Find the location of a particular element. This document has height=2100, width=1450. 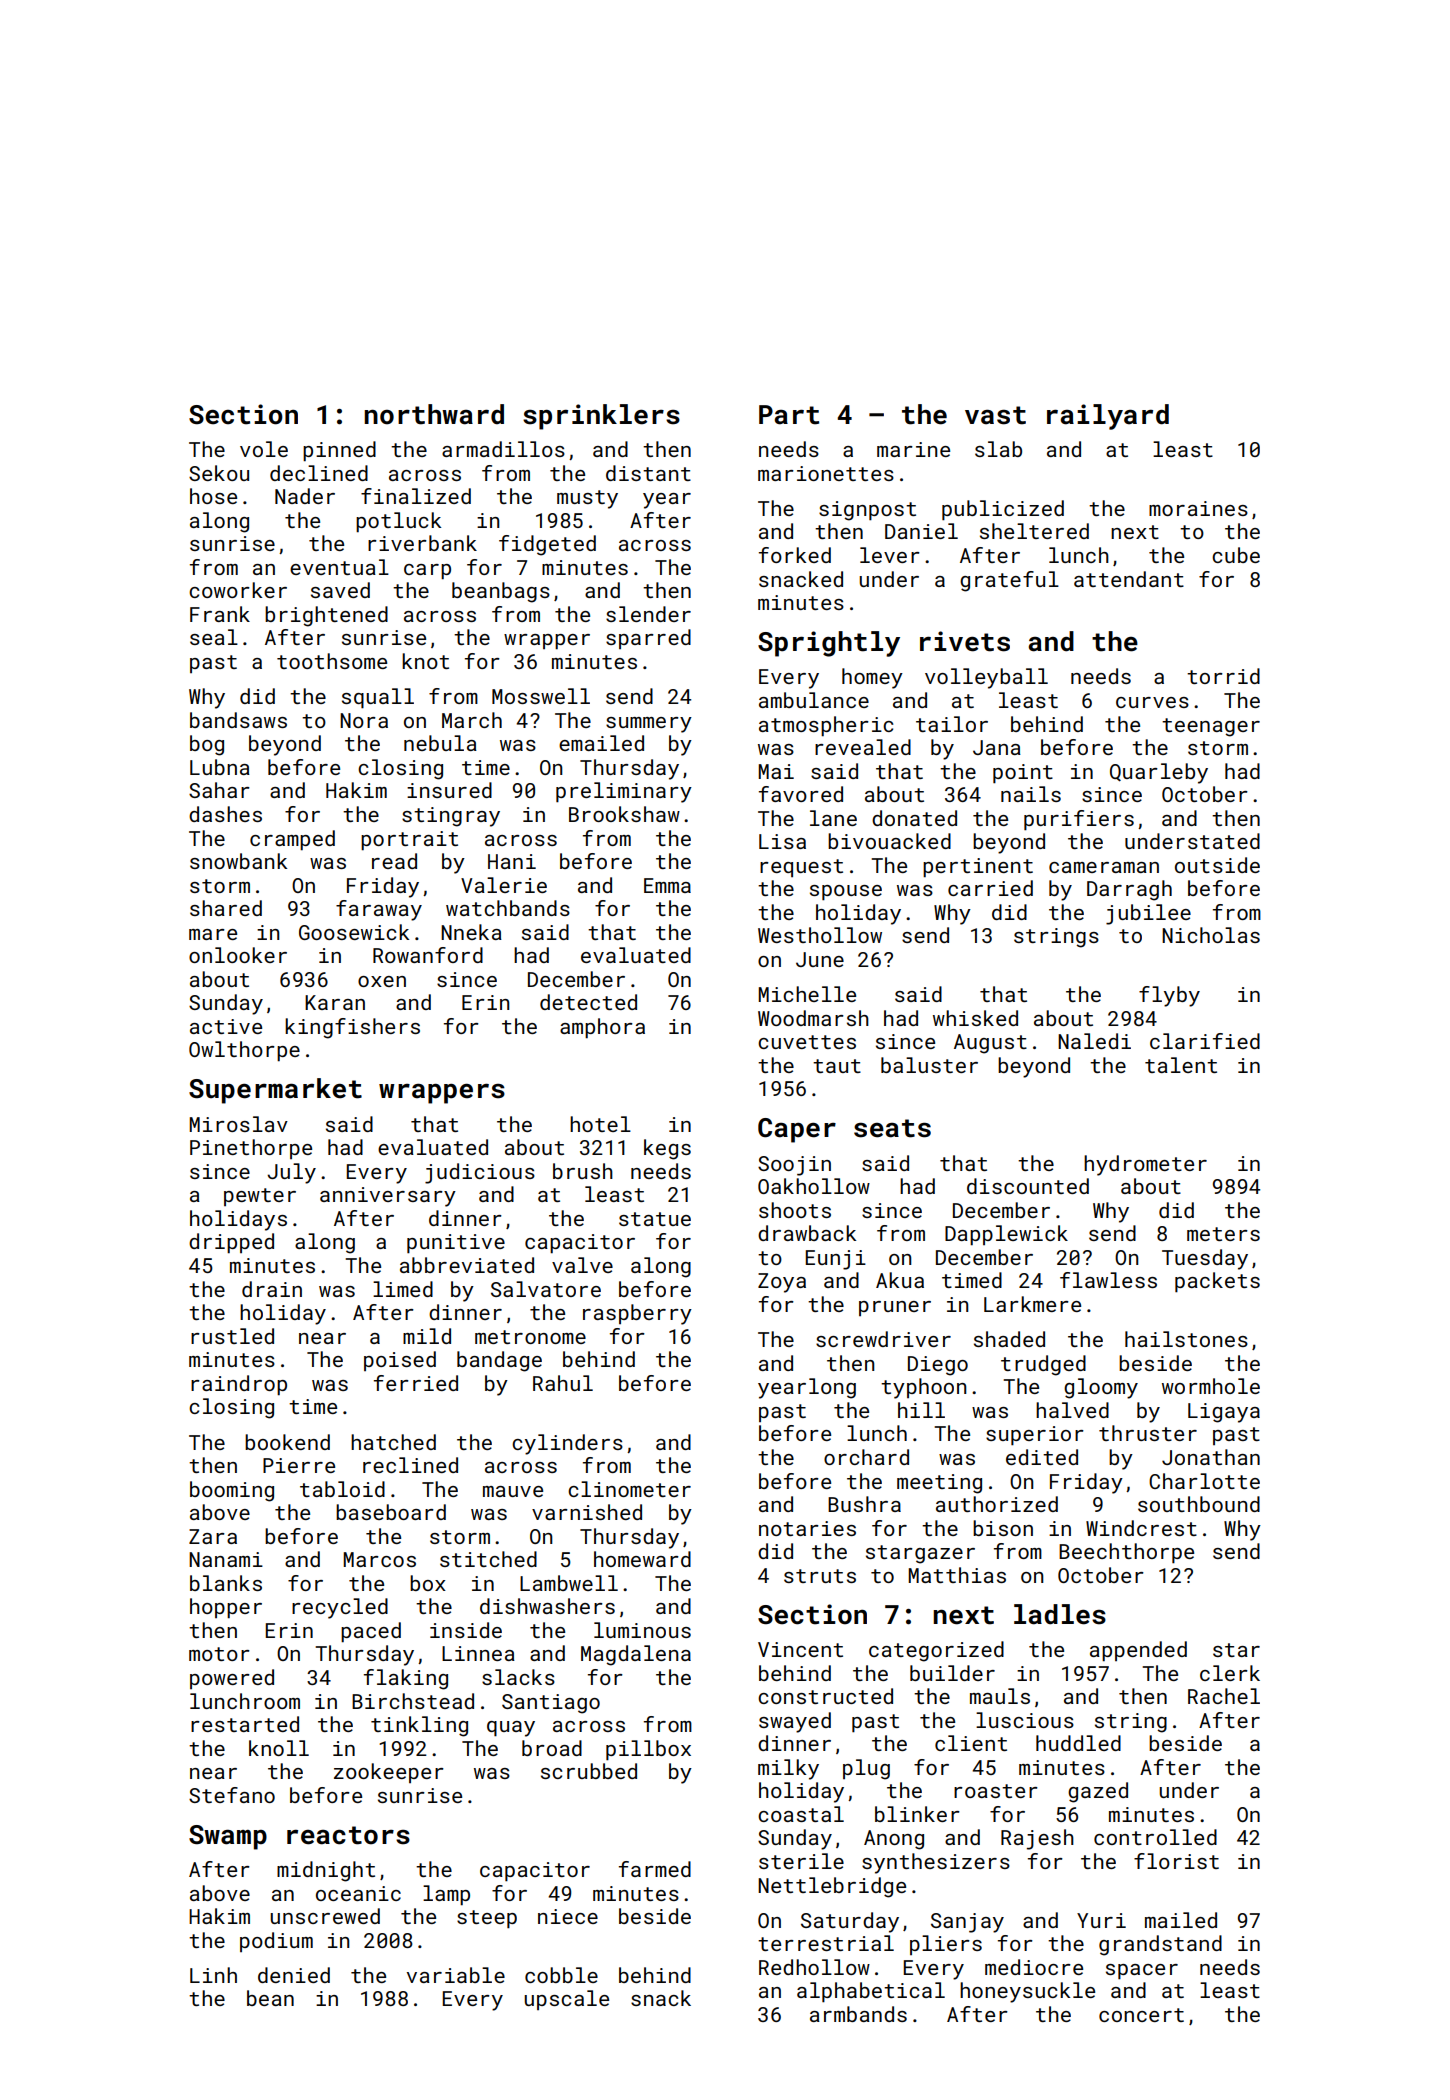

sterile is located at coordinates (801, 1861).
